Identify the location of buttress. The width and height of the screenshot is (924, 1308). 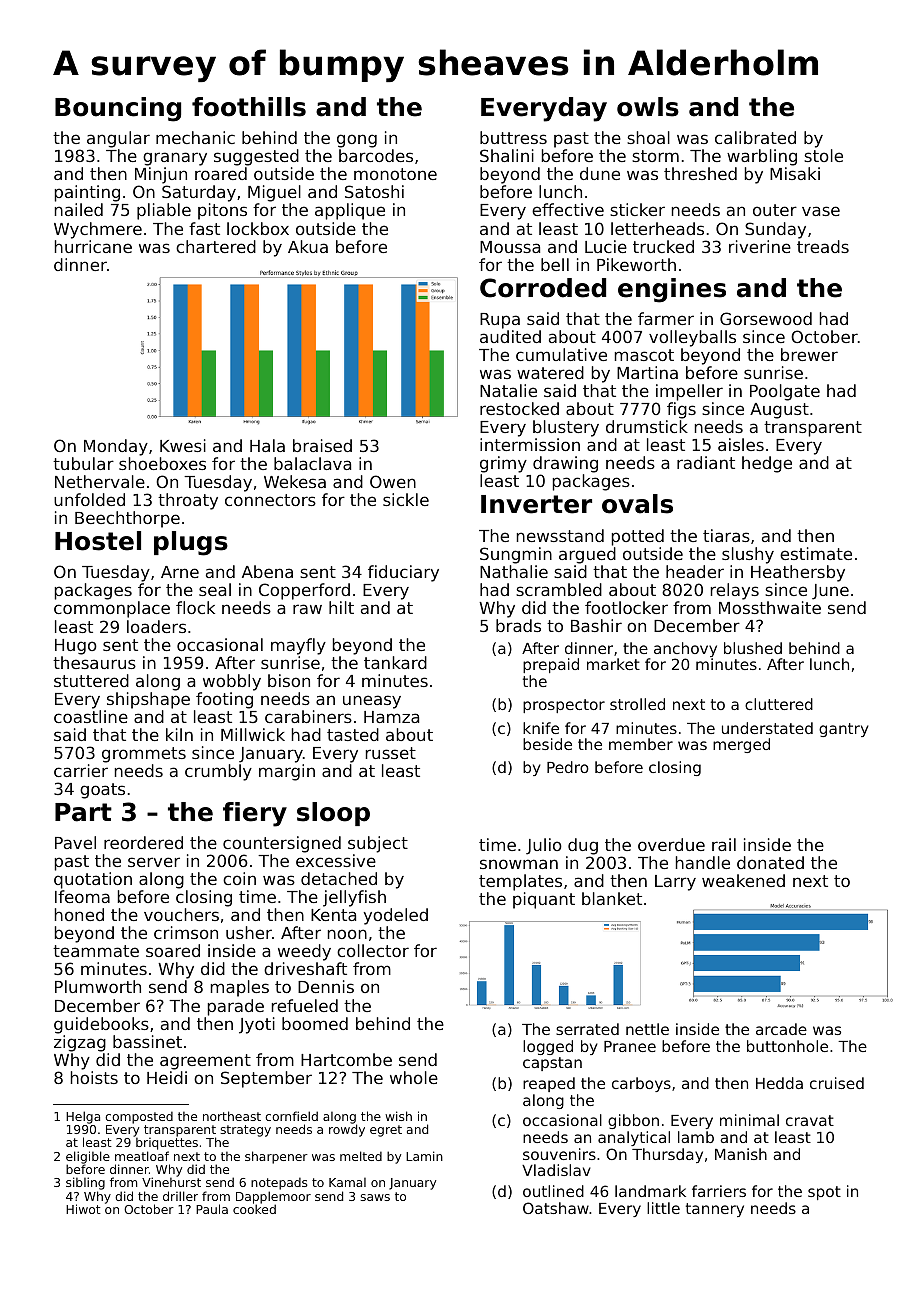
(513, 137).
